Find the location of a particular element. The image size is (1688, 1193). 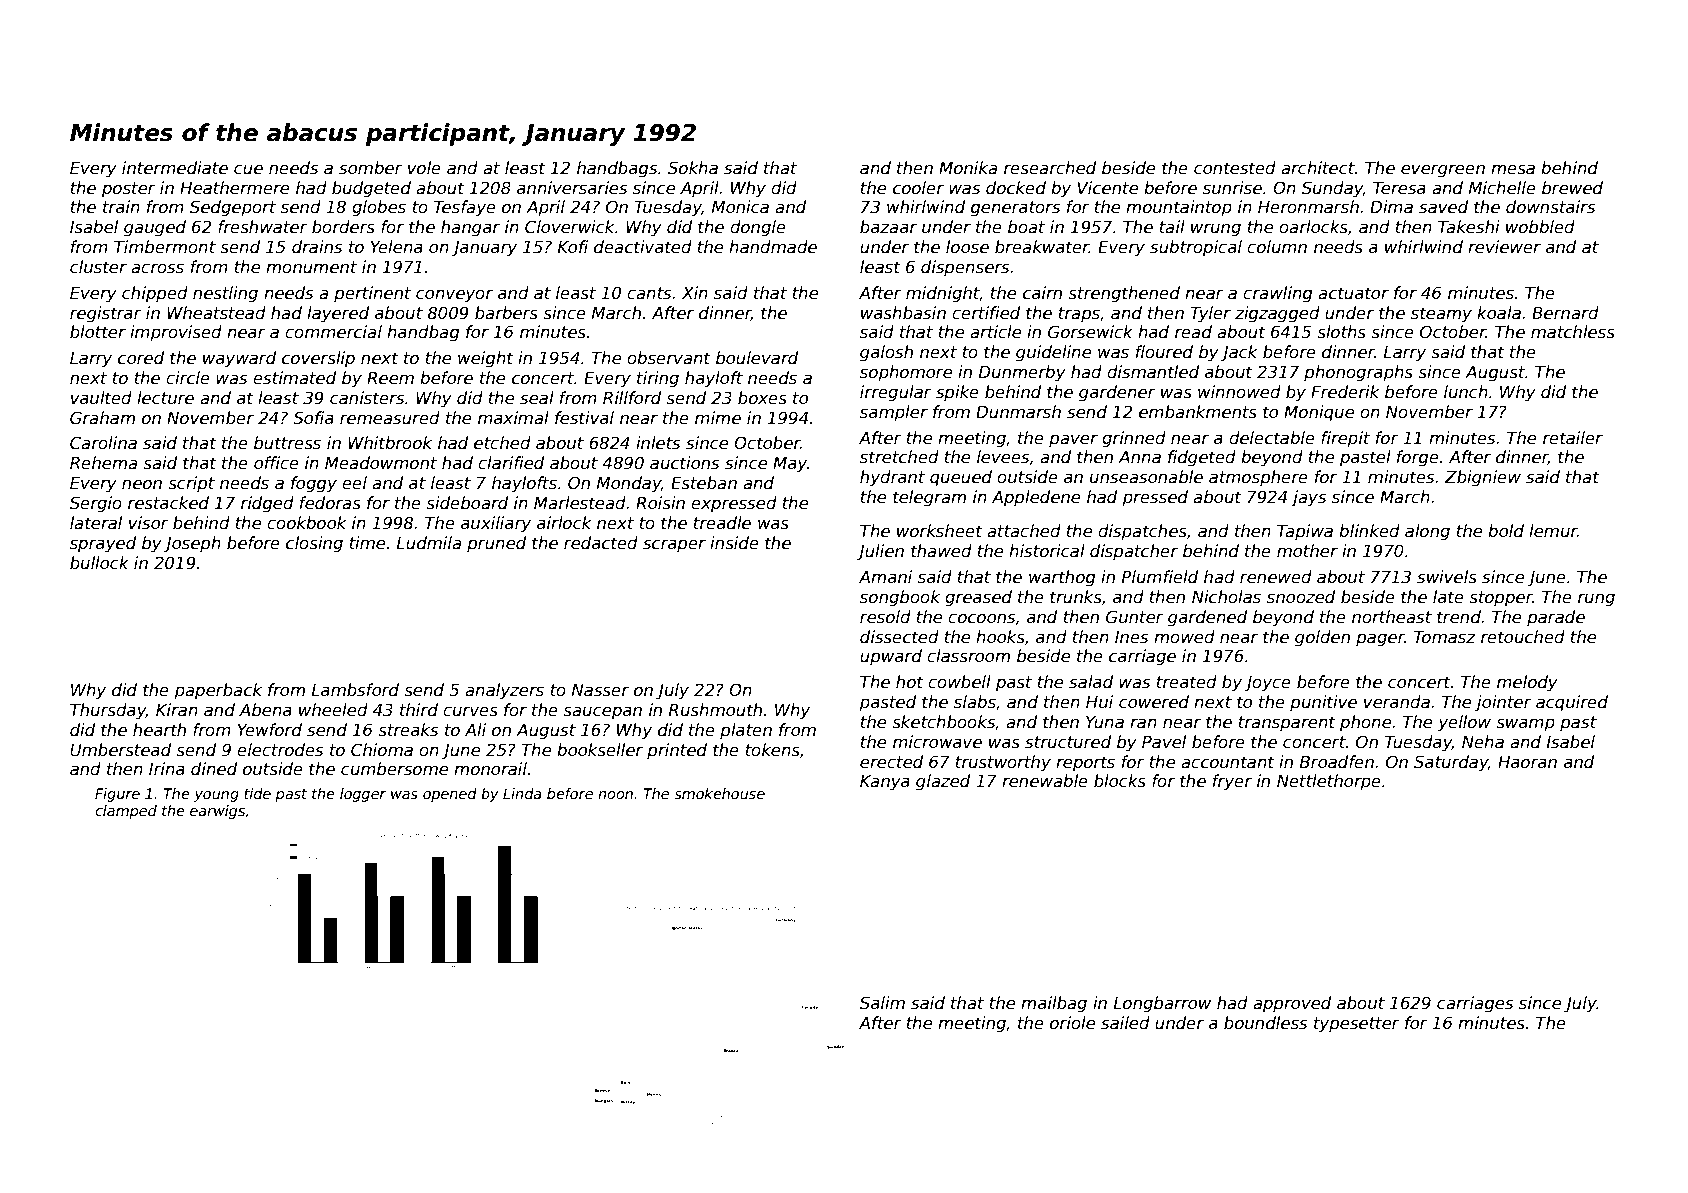

researched is located at coordinates (1050, 168).
